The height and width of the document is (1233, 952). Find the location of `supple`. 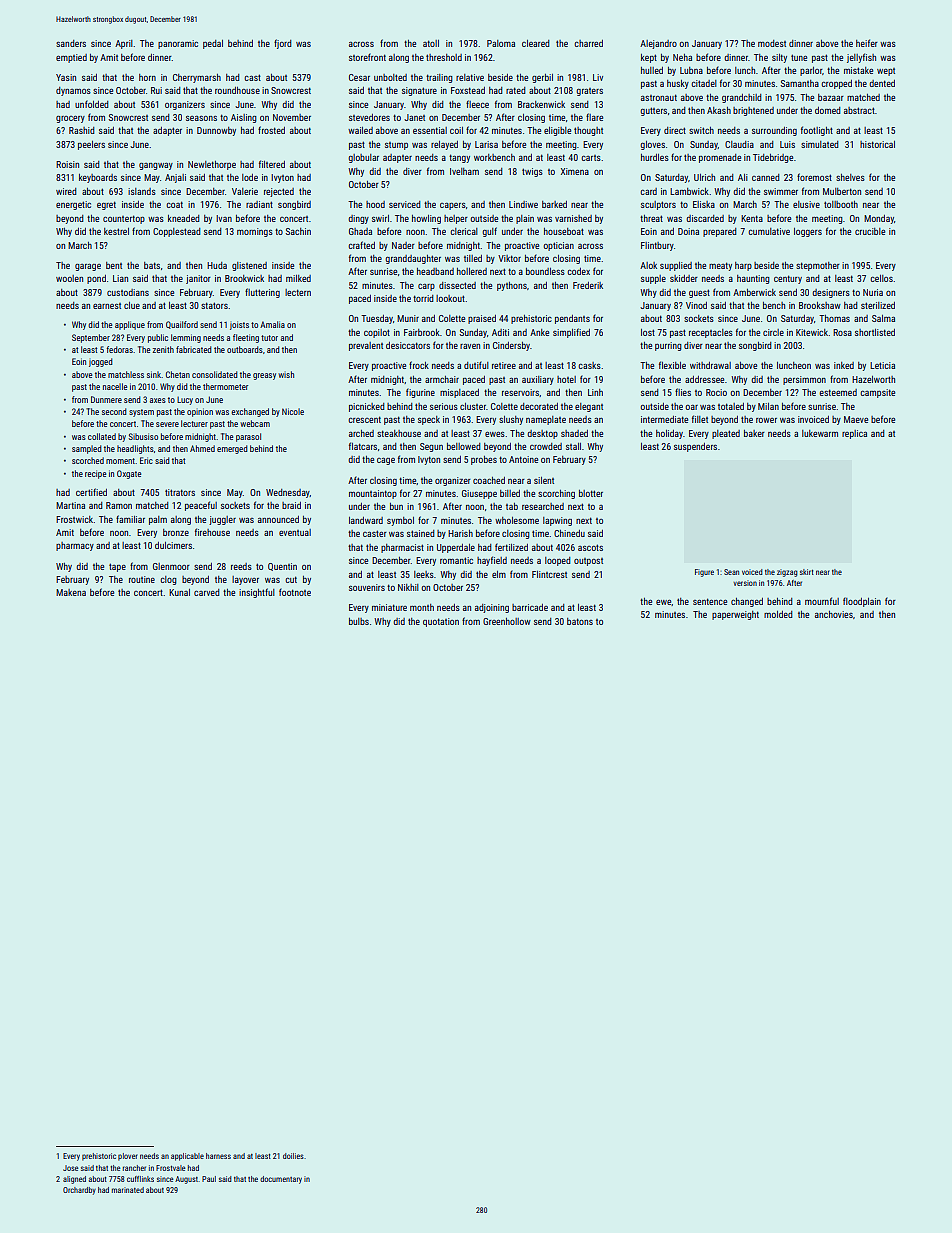

supple is located at coordinates (653, 279).
